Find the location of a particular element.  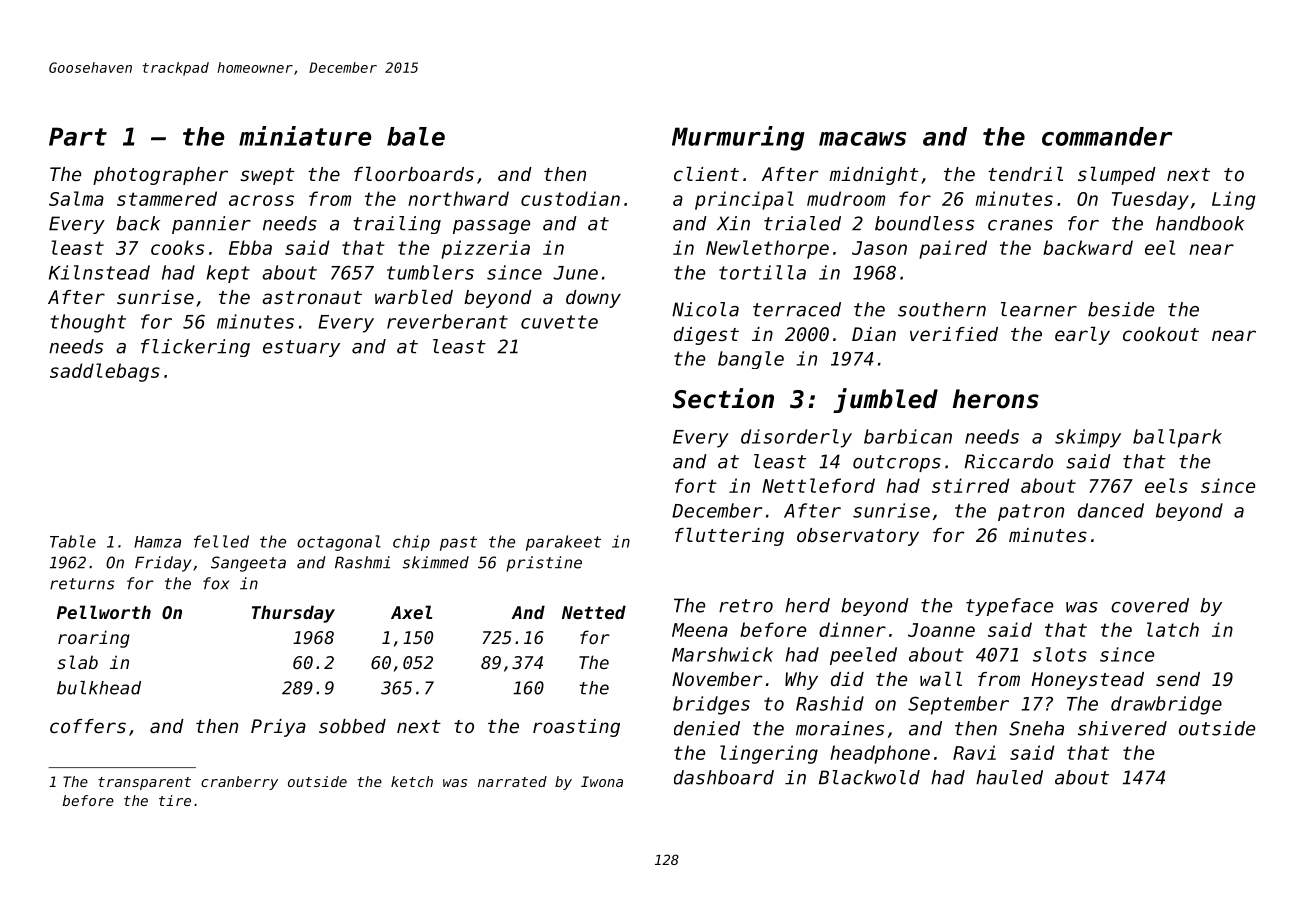

commander is located at coordinates (1107, 136).
